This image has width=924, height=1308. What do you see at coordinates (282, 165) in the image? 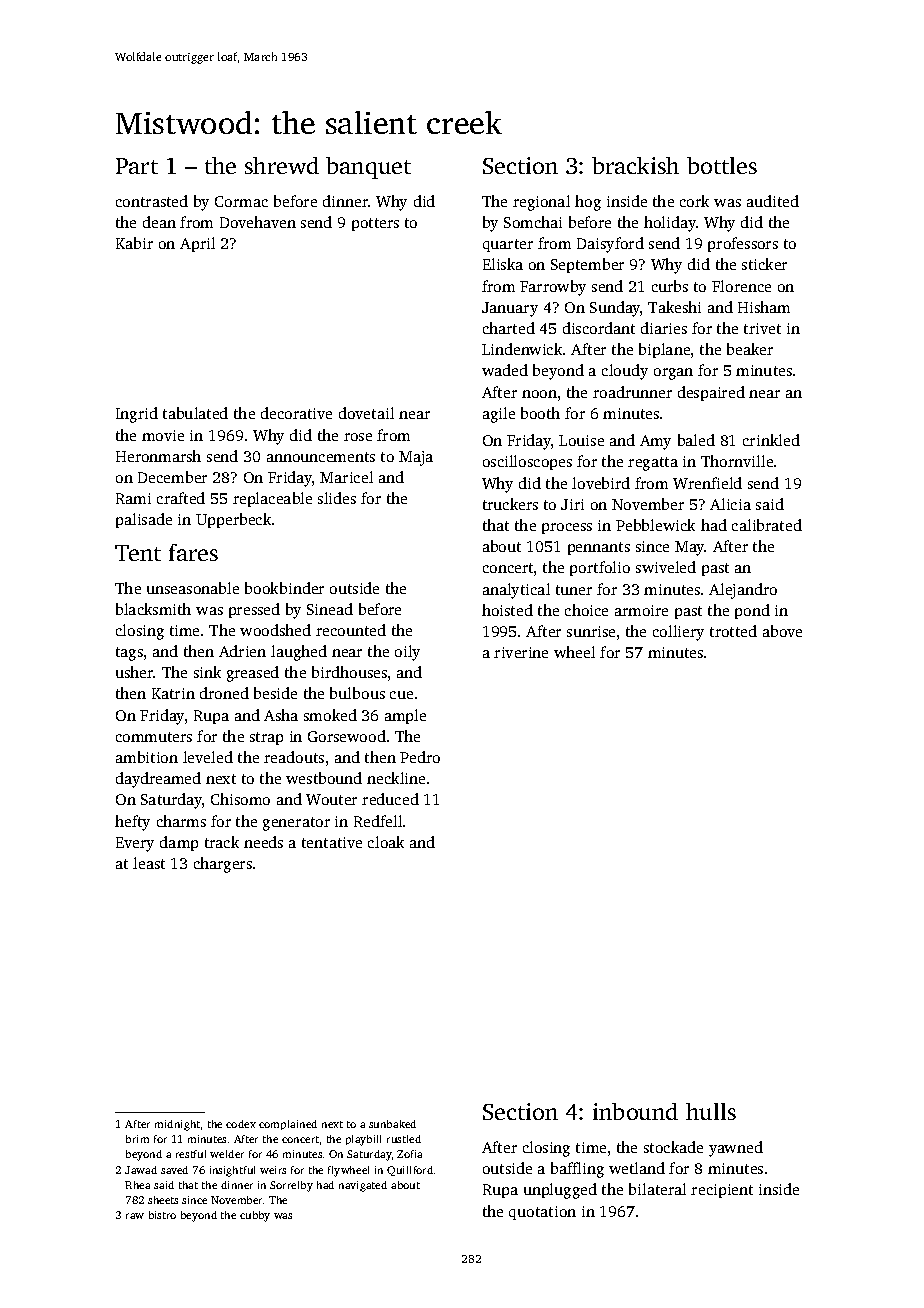
I see `shrewd` at bounding box center [282, 165].
